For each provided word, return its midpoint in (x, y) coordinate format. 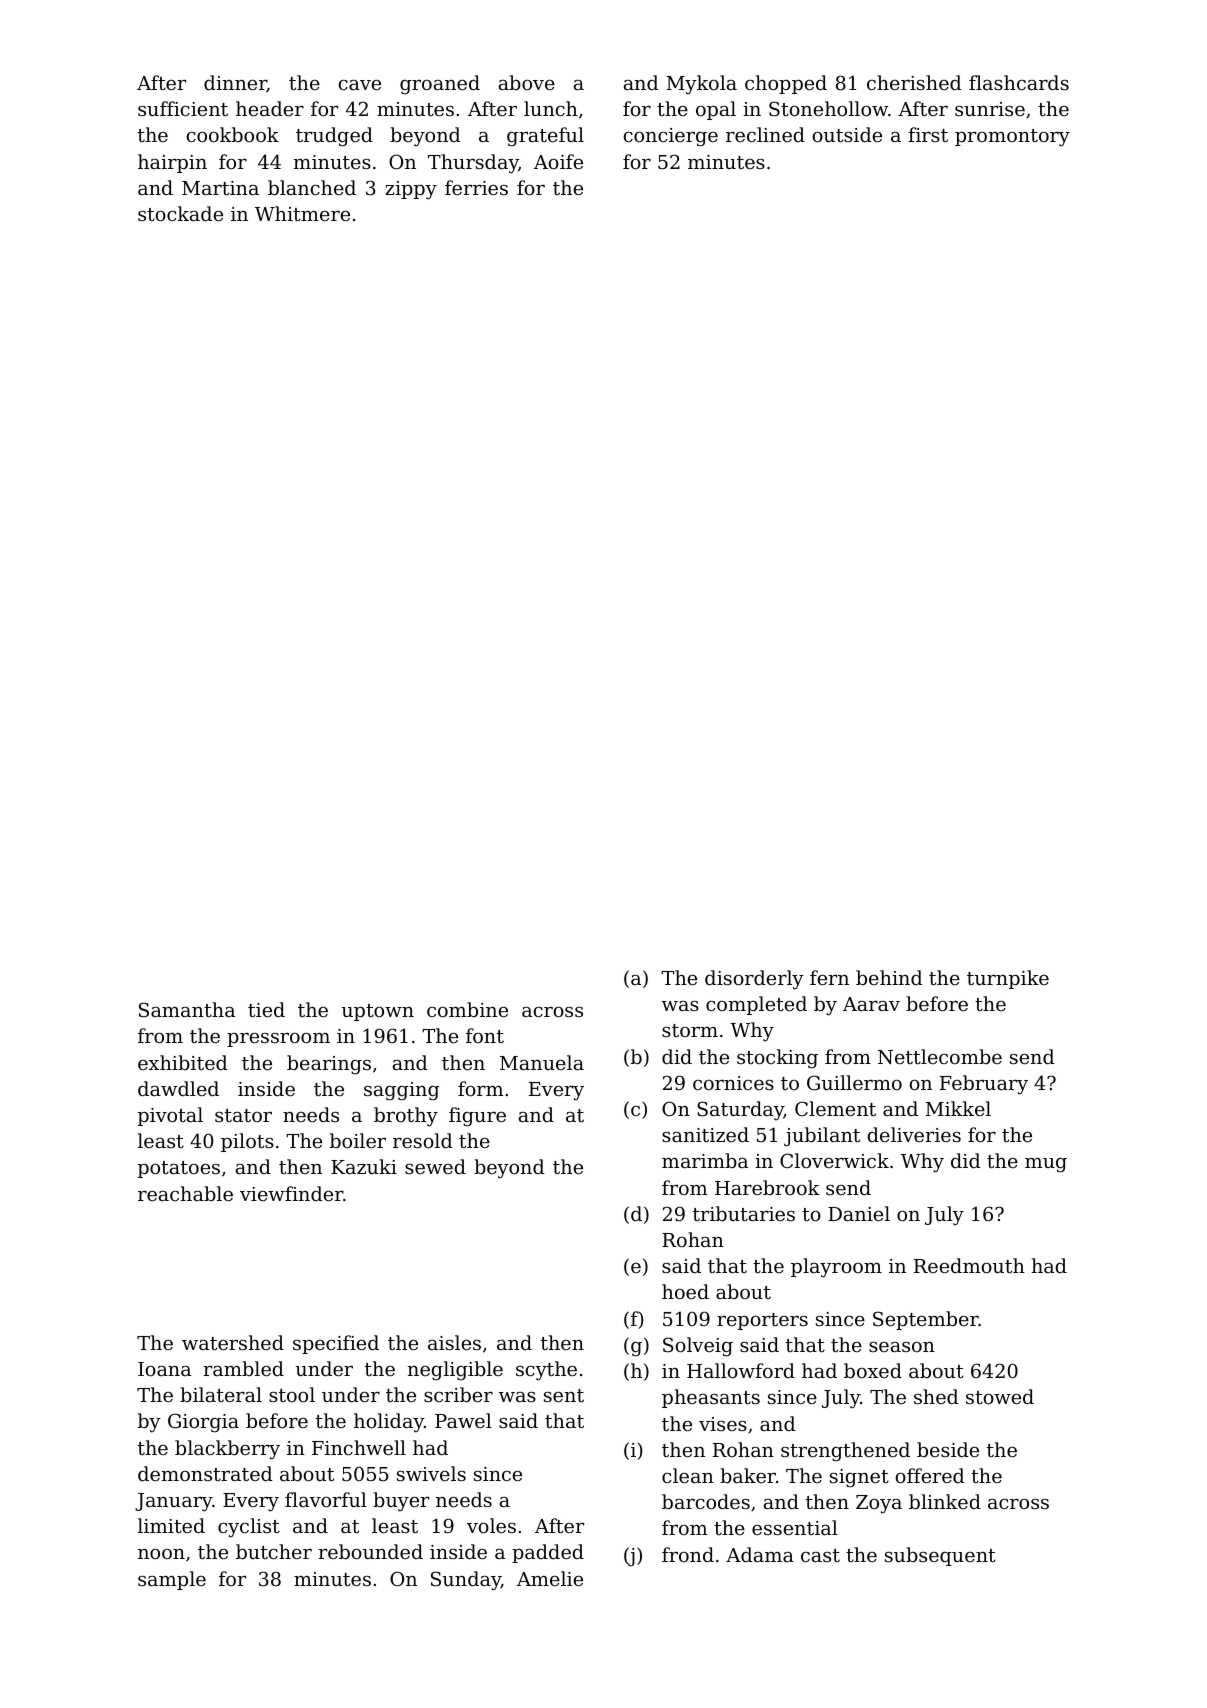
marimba (705, 1160)
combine (467, 1009)
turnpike (1008, 979)
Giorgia (203, 1423)
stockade (180, 213)
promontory (1012, 137)
